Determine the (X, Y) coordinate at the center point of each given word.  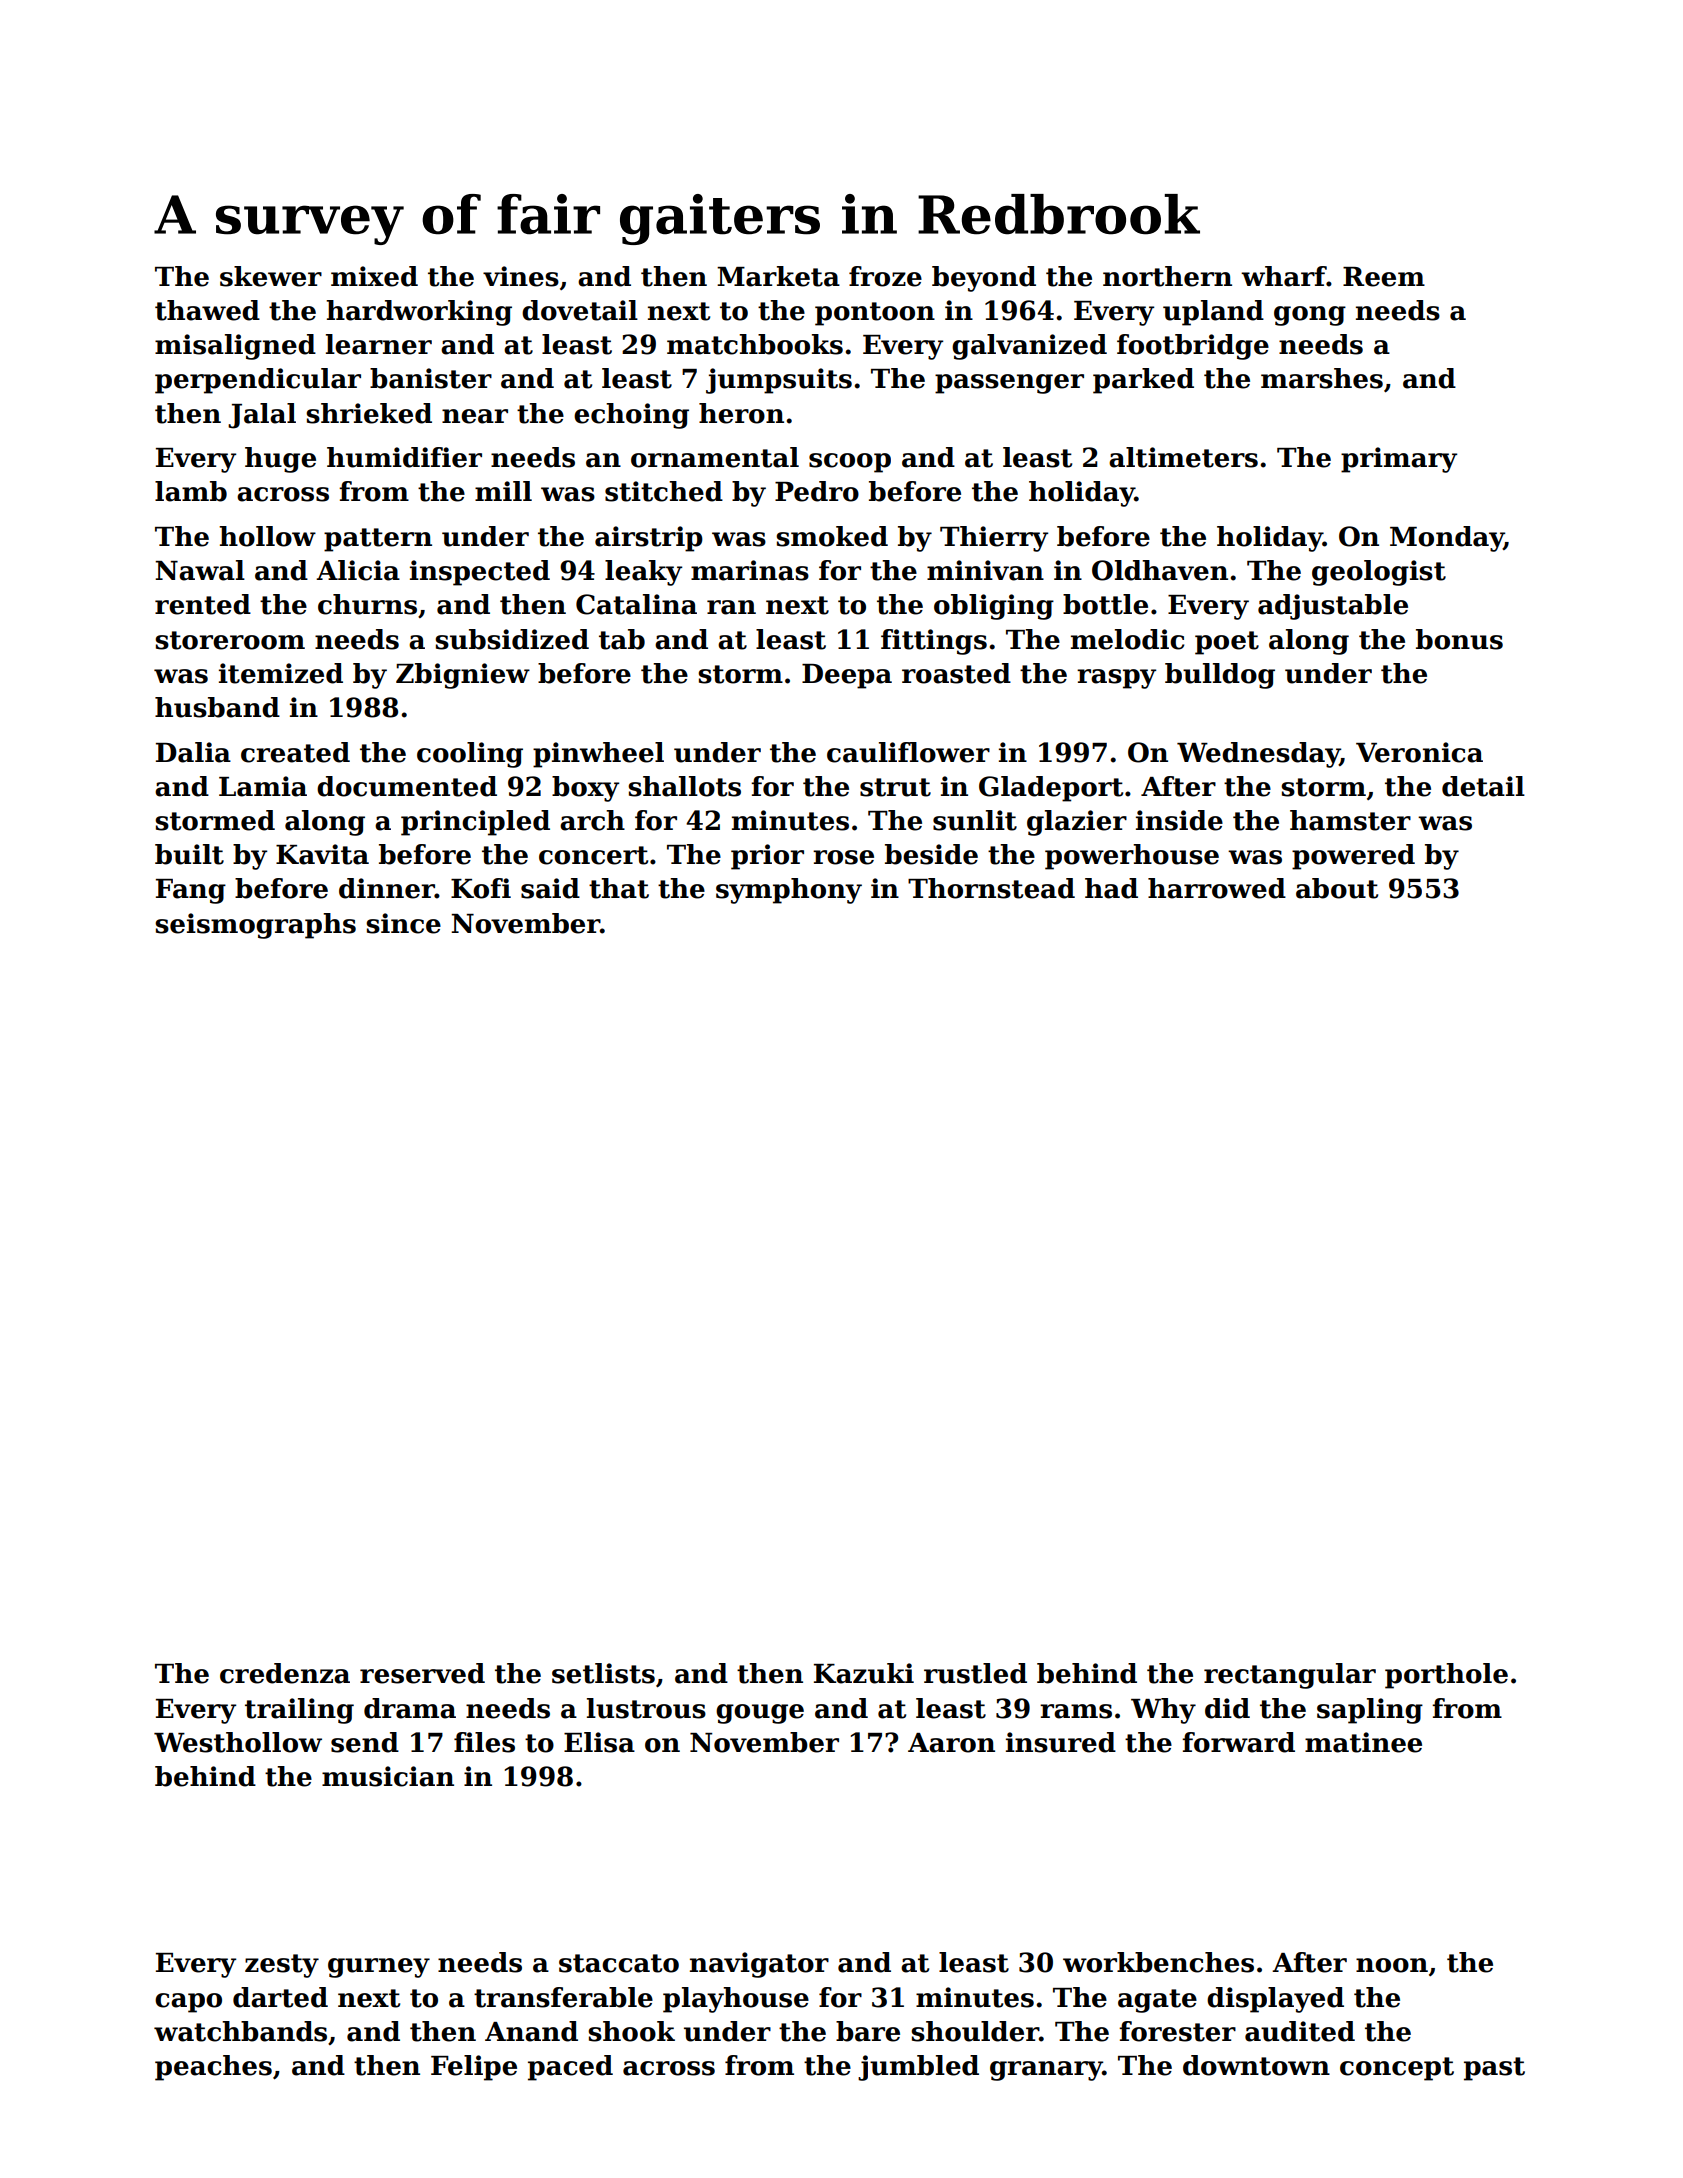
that (619, 888)
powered (1353, 857)
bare (868, 2031)
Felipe (474, 2068)
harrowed (1217, 888)
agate (1157, 2001)
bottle (1105, 604)
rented (203, 604)
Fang (191, 891)
